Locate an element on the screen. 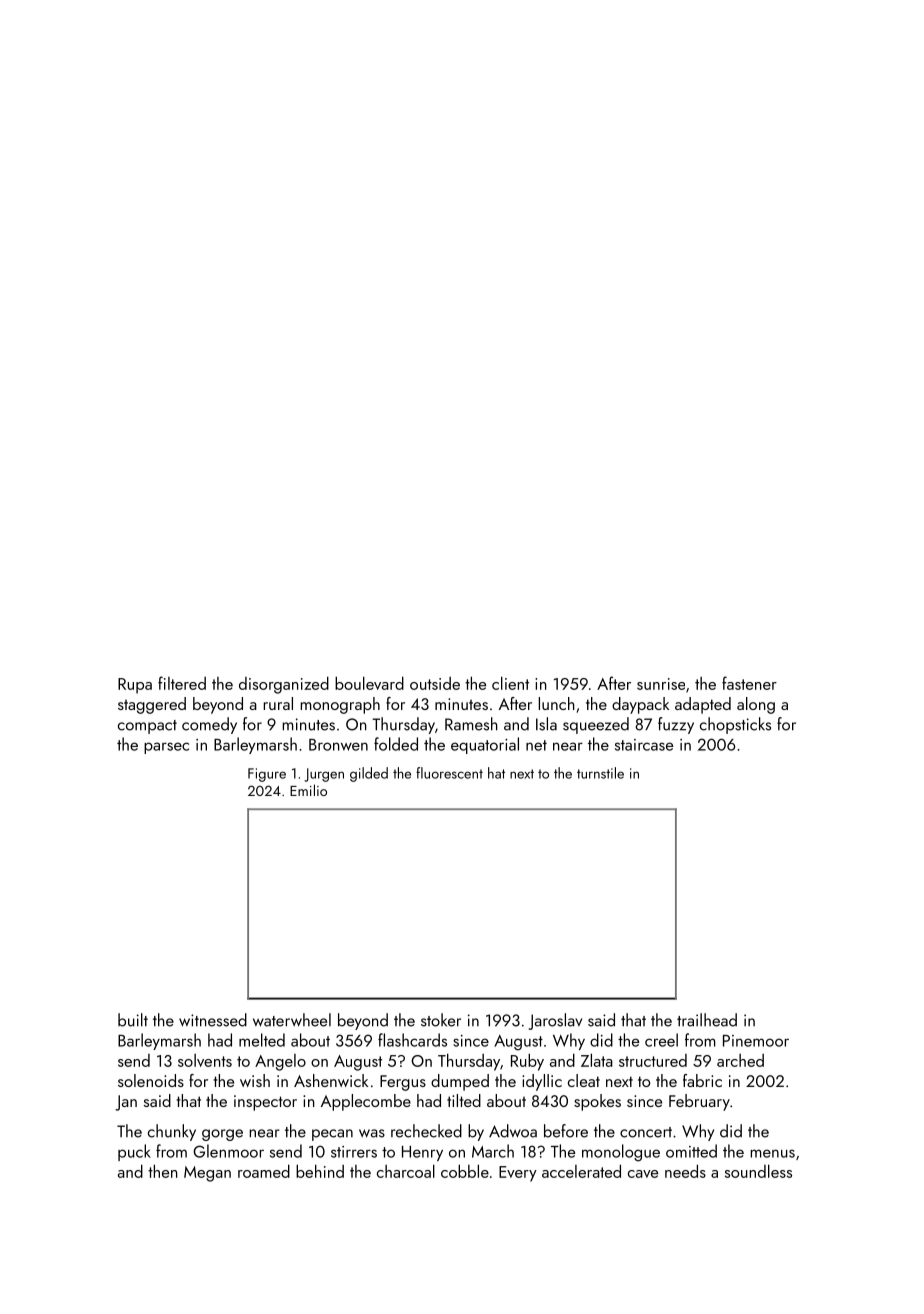 This screenshot has width=924, height=1314. witnessed is located at coordinates (213, 1020).
